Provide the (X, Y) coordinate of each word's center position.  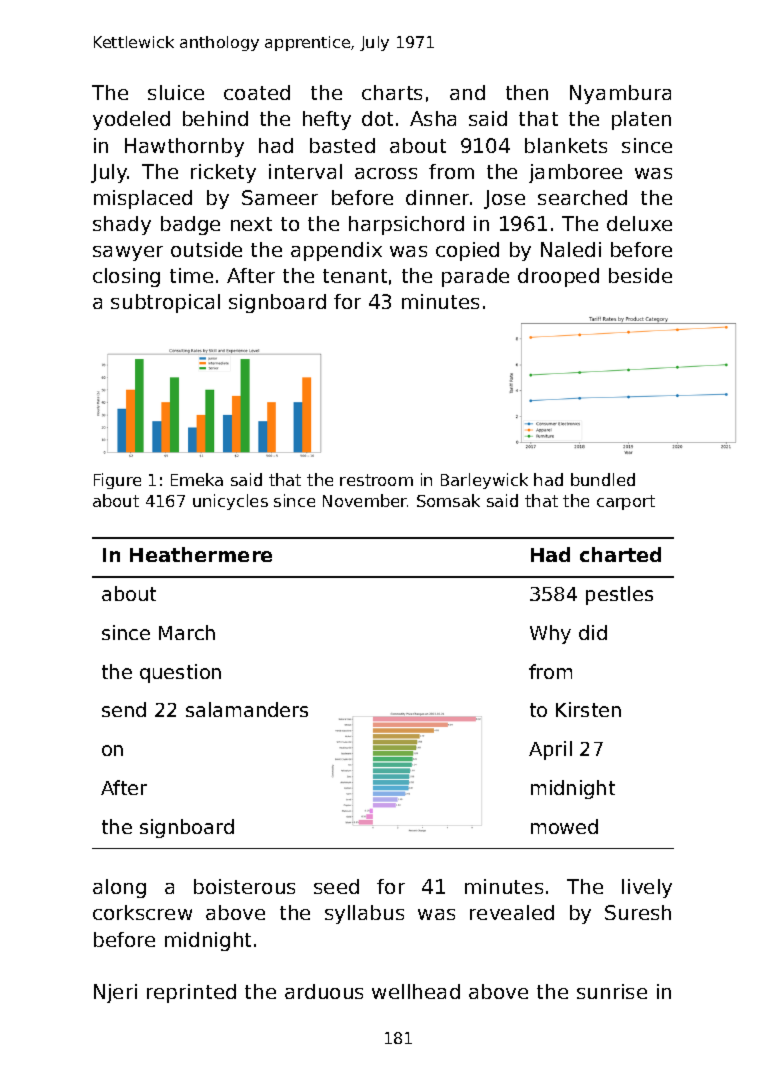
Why (550, 634)
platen (641, 120)
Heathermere (201, 554)
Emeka (197, 479)
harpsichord (406, 225)
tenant (355, 276)
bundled (603, 479)
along (119, 888)
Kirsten (588, 709)
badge (190, 225)
